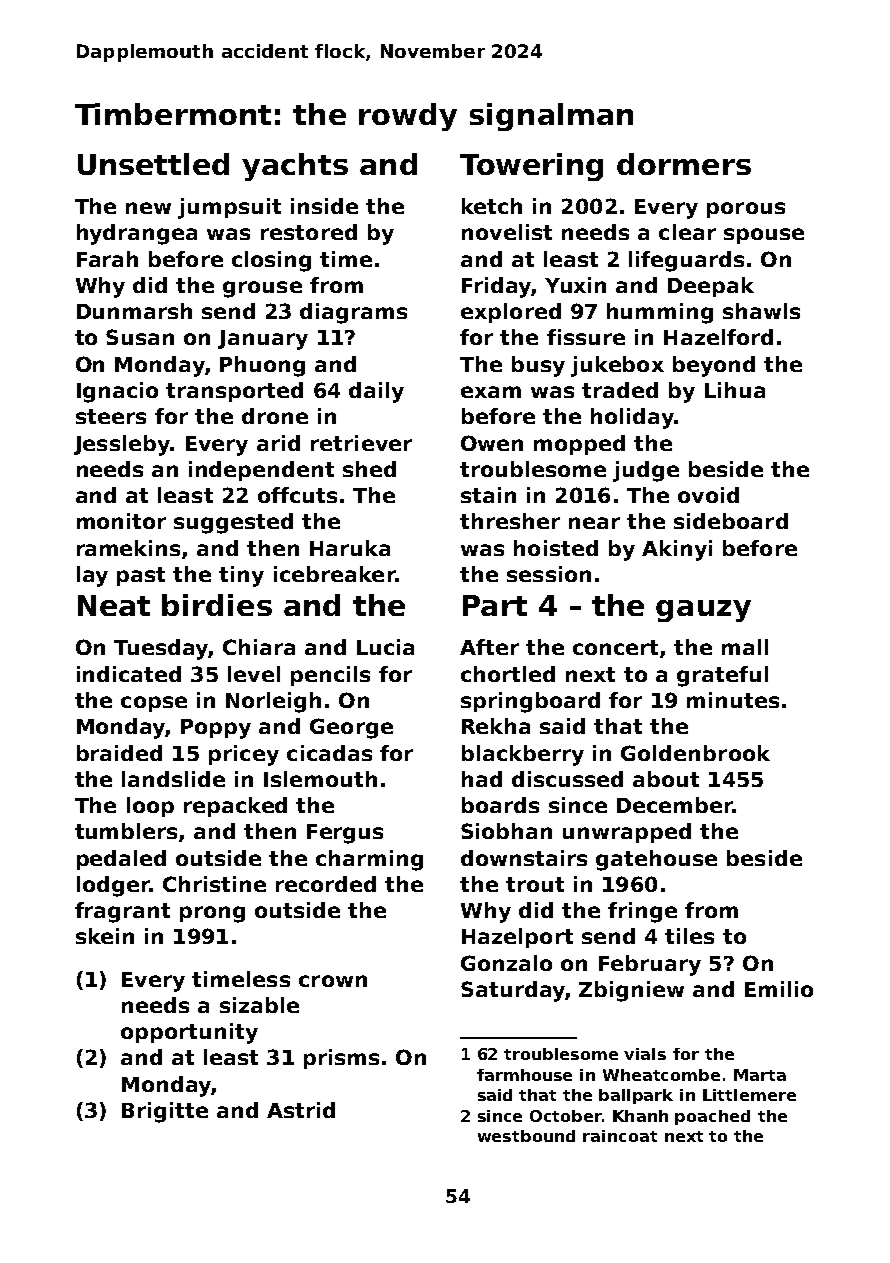  I want to click on closing, so click(271, 261).
